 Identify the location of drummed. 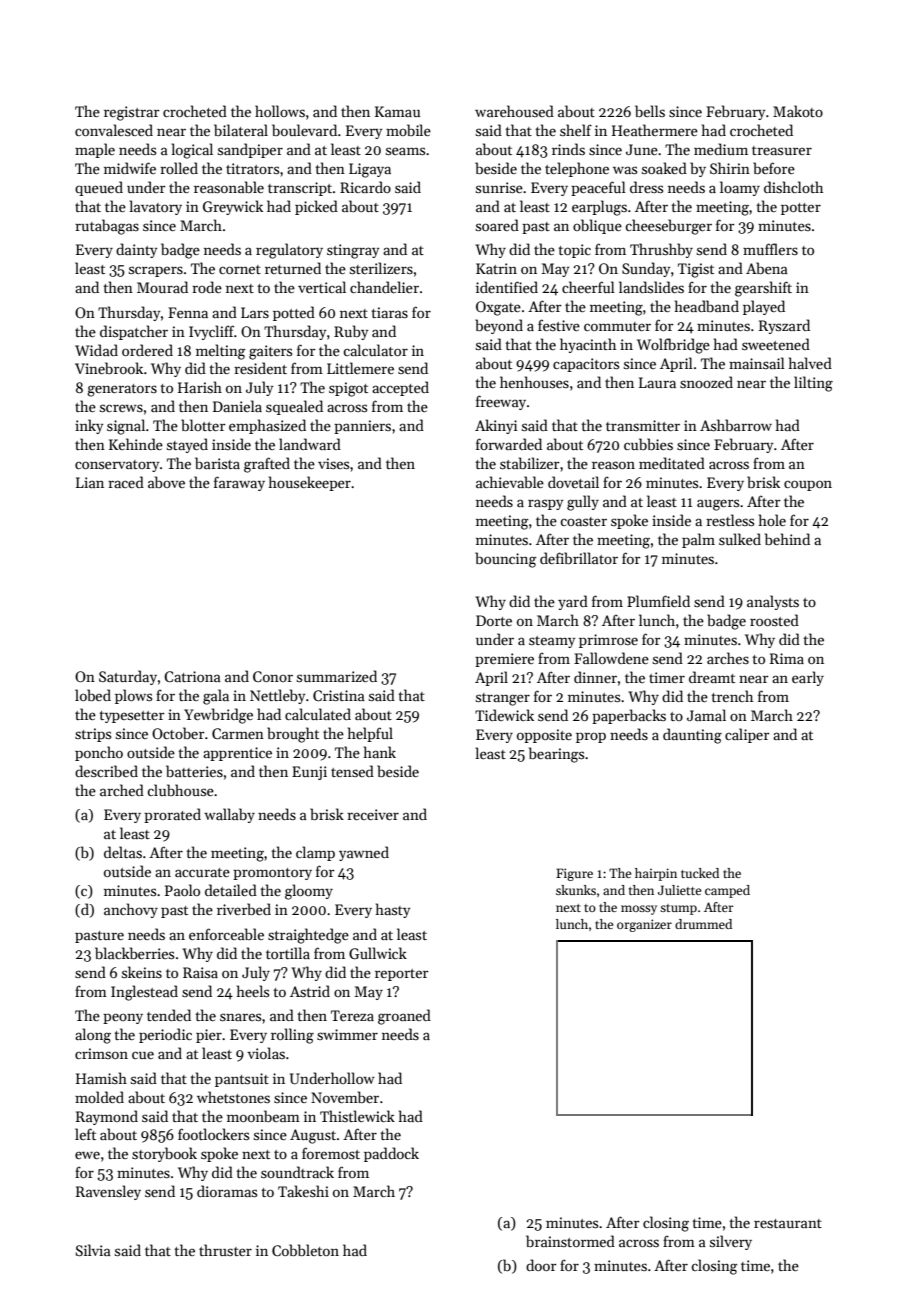
(703, 924).
